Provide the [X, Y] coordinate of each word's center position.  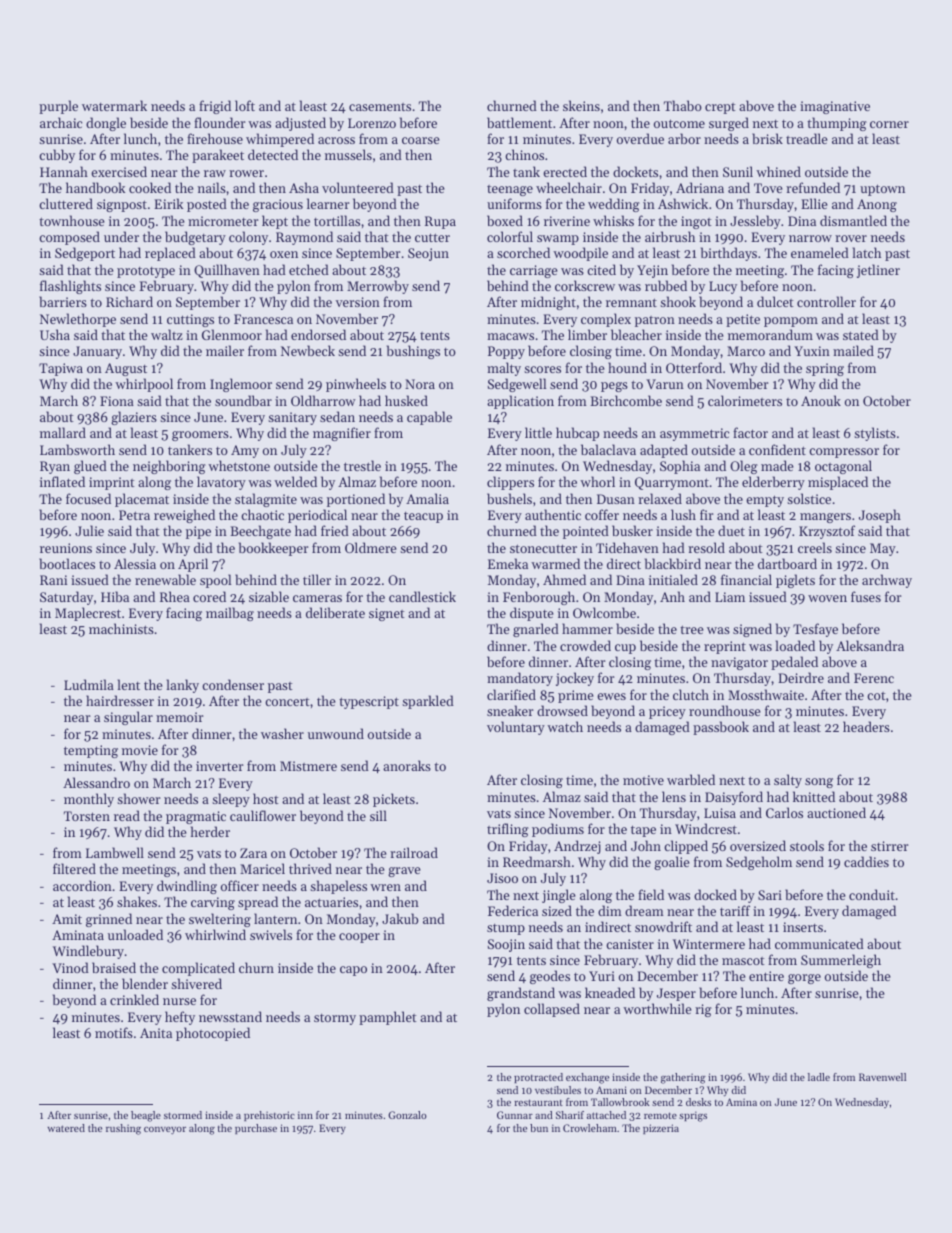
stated [861, 334]
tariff [735, 910]
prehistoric [269, 1116]
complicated [198, 969]
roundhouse [725, 710]
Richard [129, 301]
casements [380, 107]
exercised [119, 171]
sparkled [428, 702]
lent [129, 684]
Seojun [428, 254]
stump [506, 929]
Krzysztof [827, 532]
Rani [53, 580]
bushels [509, 498]
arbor [684, 138]
